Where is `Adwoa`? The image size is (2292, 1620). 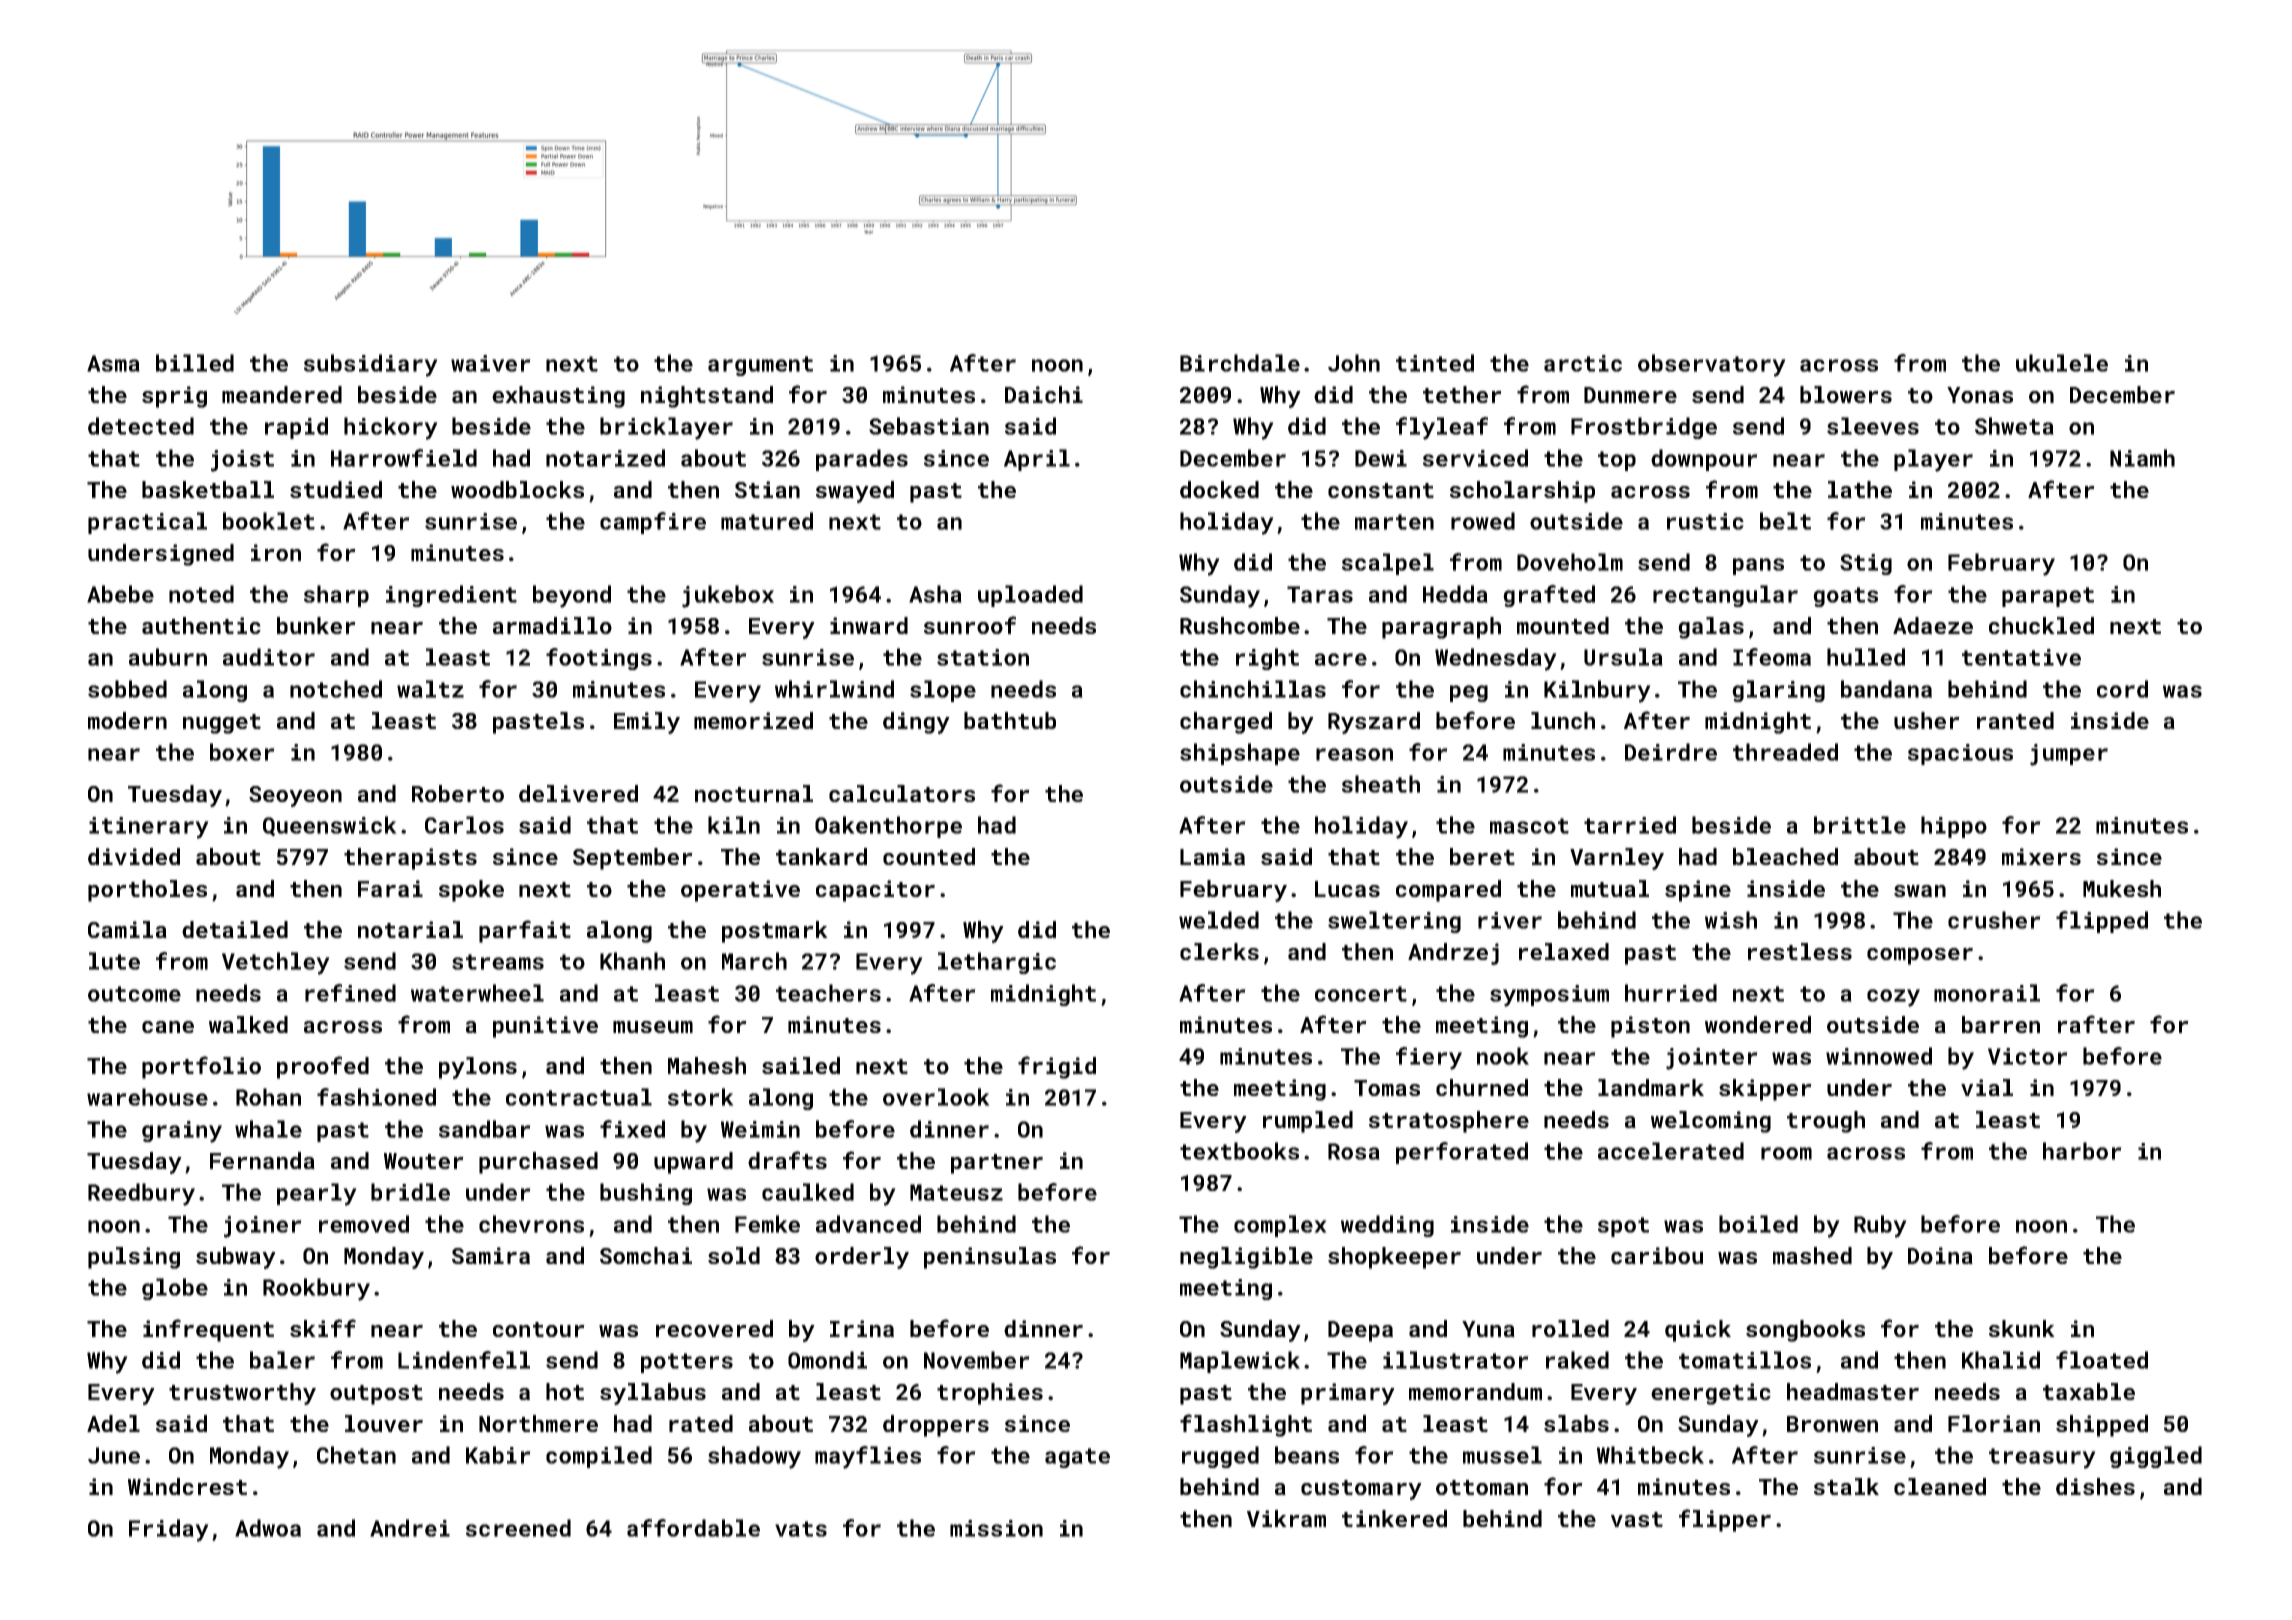 Adwoa is located at coordinates (268, 1528).
